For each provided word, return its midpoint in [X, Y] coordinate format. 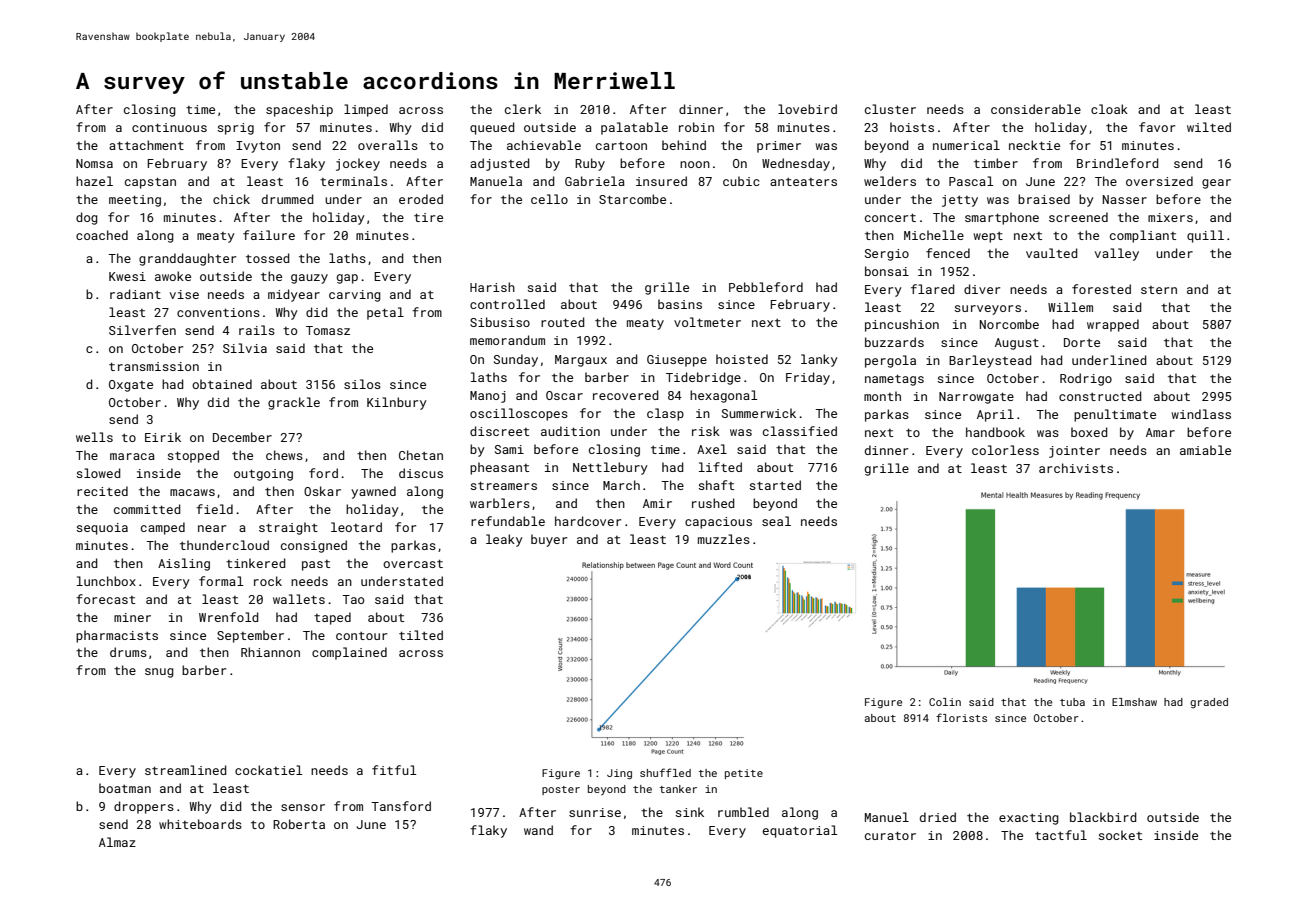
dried [938, 817]
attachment [146, 145]
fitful [394, 770]
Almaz [117, 842]
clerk [523, 109]
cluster [890, 109]
